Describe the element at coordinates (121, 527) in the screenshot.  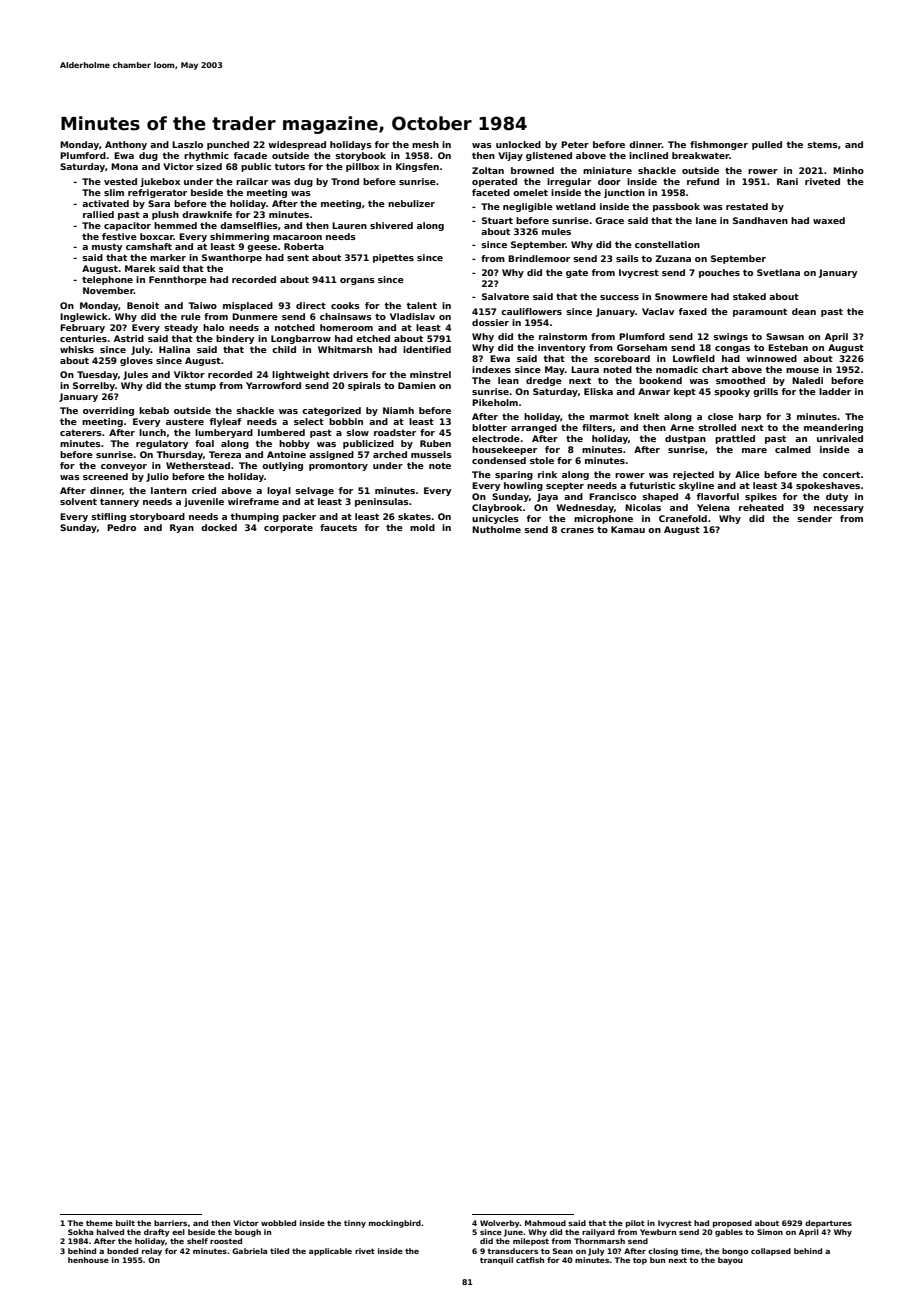
I see `Pedro` at that location.
